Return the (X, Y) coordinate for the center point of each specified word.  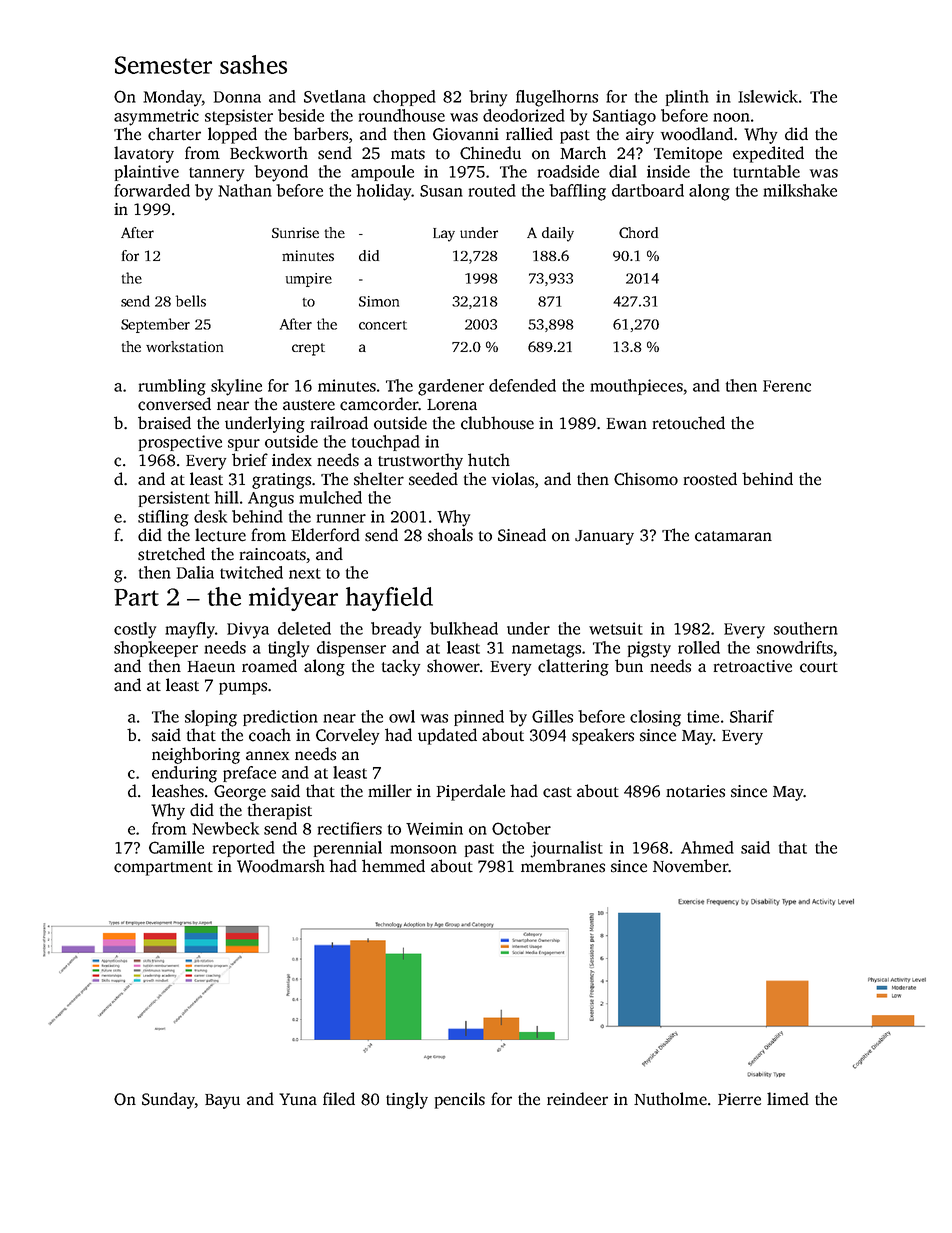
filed (339, 1099)
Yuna (298, 1099)
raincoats (273, 554)
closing (655, 718)
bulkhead (464, 628)
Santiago (624, 117)
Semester (163, 65)
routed (492, 190)
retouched (689, 423)
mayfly (190, 630)
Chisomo (646, 479)
